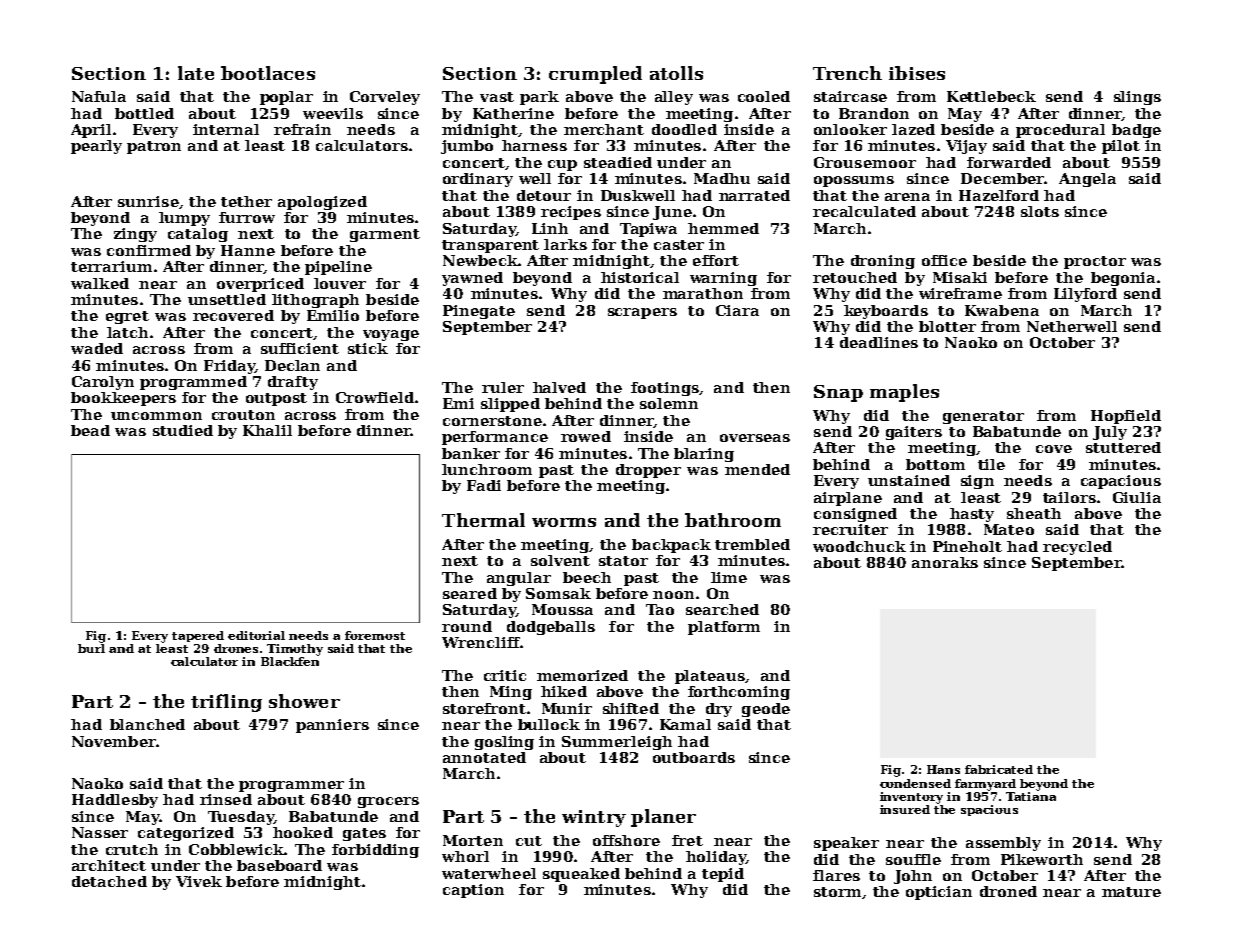 The height and width of the image is (952, 1233). What do you see at coordinates (676, 73) in the image?
I see `atolls` at bounding box center [676, 73].
